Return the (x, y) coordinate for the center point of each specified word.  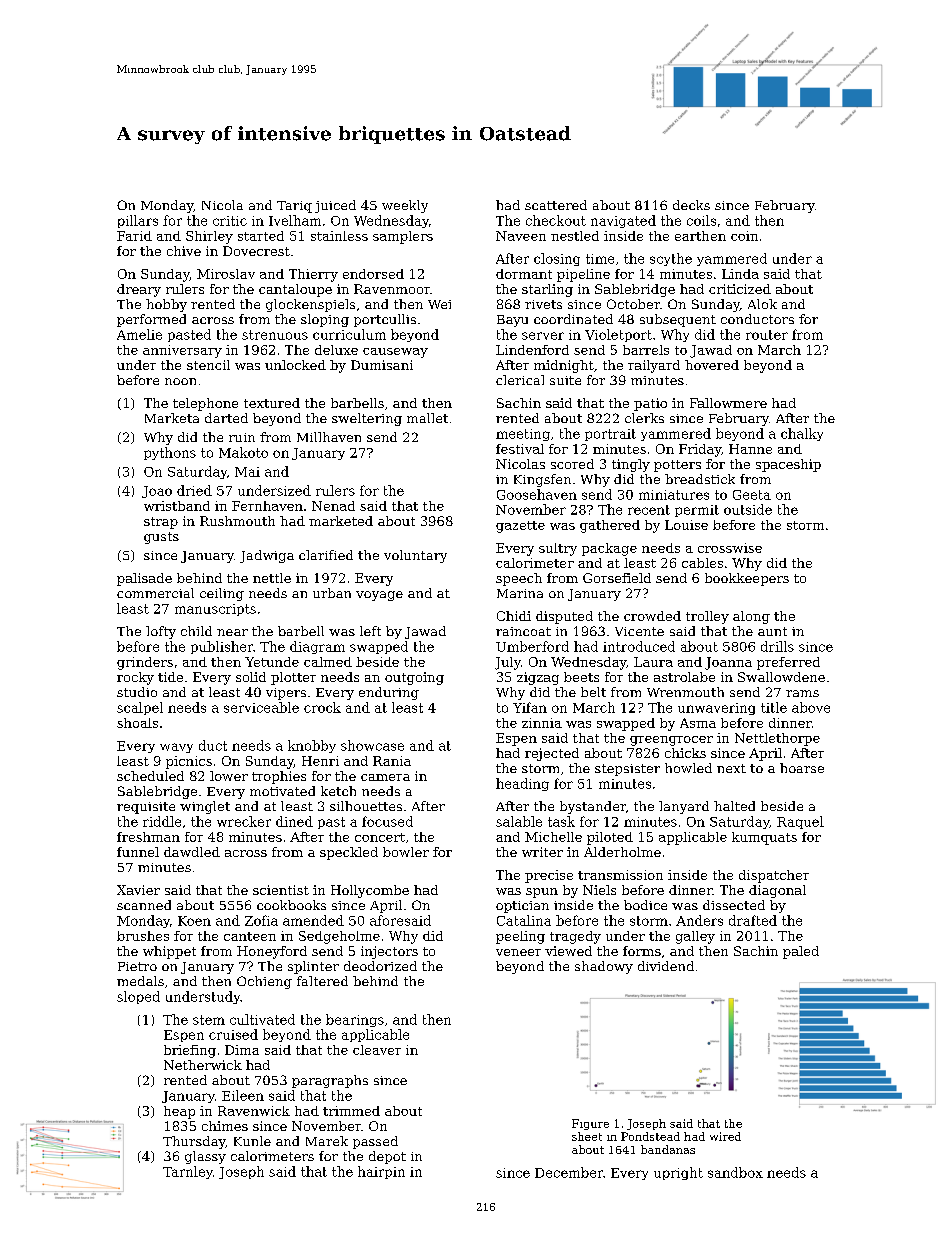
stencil (208, 365)
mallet (427, 418)
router (767, 335)
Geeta (752, 495)
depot (387, 1157)
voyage (379, 596)
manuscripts (215, 610)
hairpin (381, 1172)
